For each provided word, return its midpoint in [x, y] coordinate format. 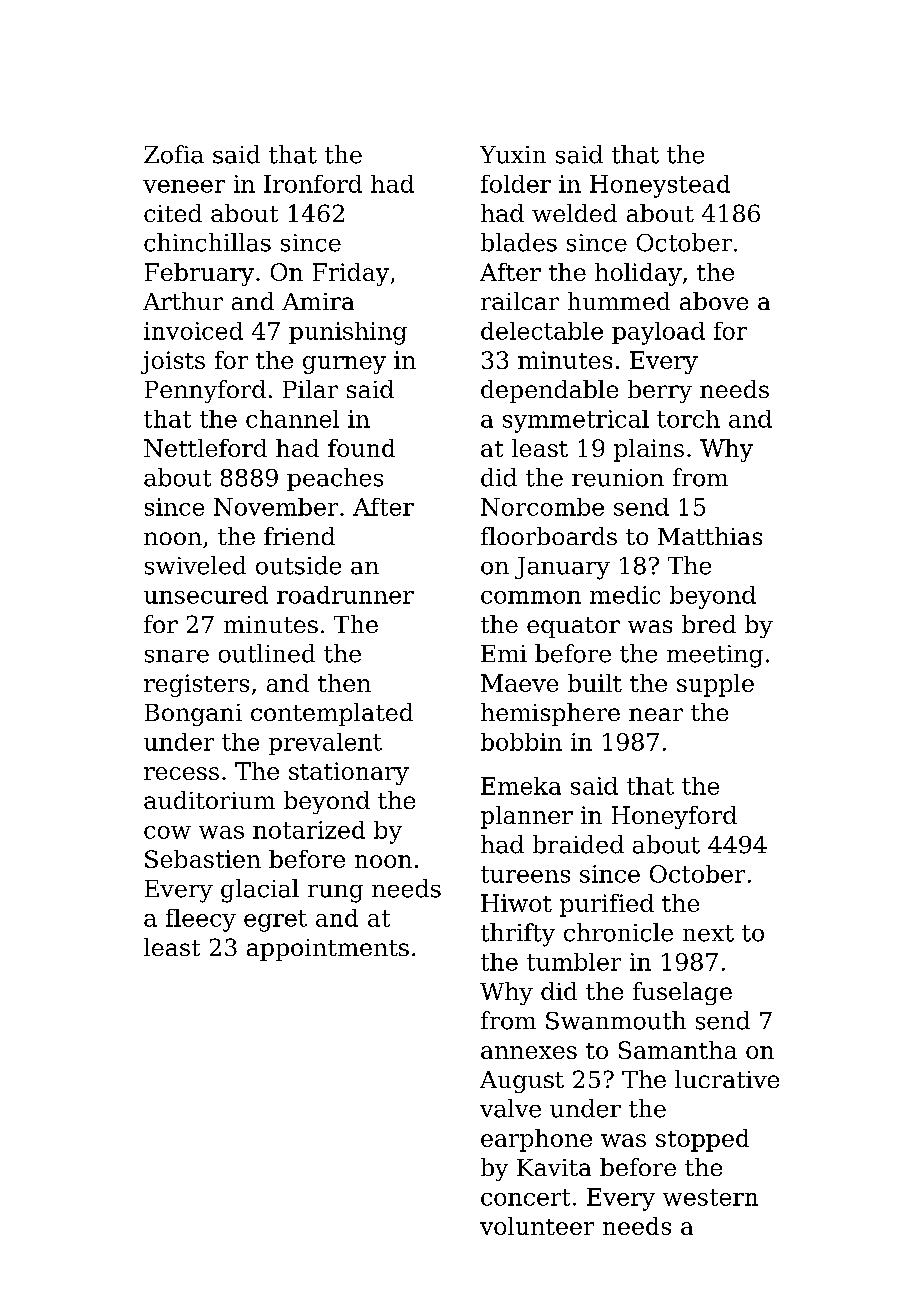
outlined [267, 653]
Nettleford [205, 448]
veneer [184, 186]
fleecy [201, 920]
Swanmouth [616, 1020]
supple [715, 685]
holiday [638, 274]
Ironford [313, 184]
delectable [542, 331]
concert [525, 1197]
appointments [328, 950]
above [714, 301]
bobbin [521, 742]
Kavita [554, 1167]
